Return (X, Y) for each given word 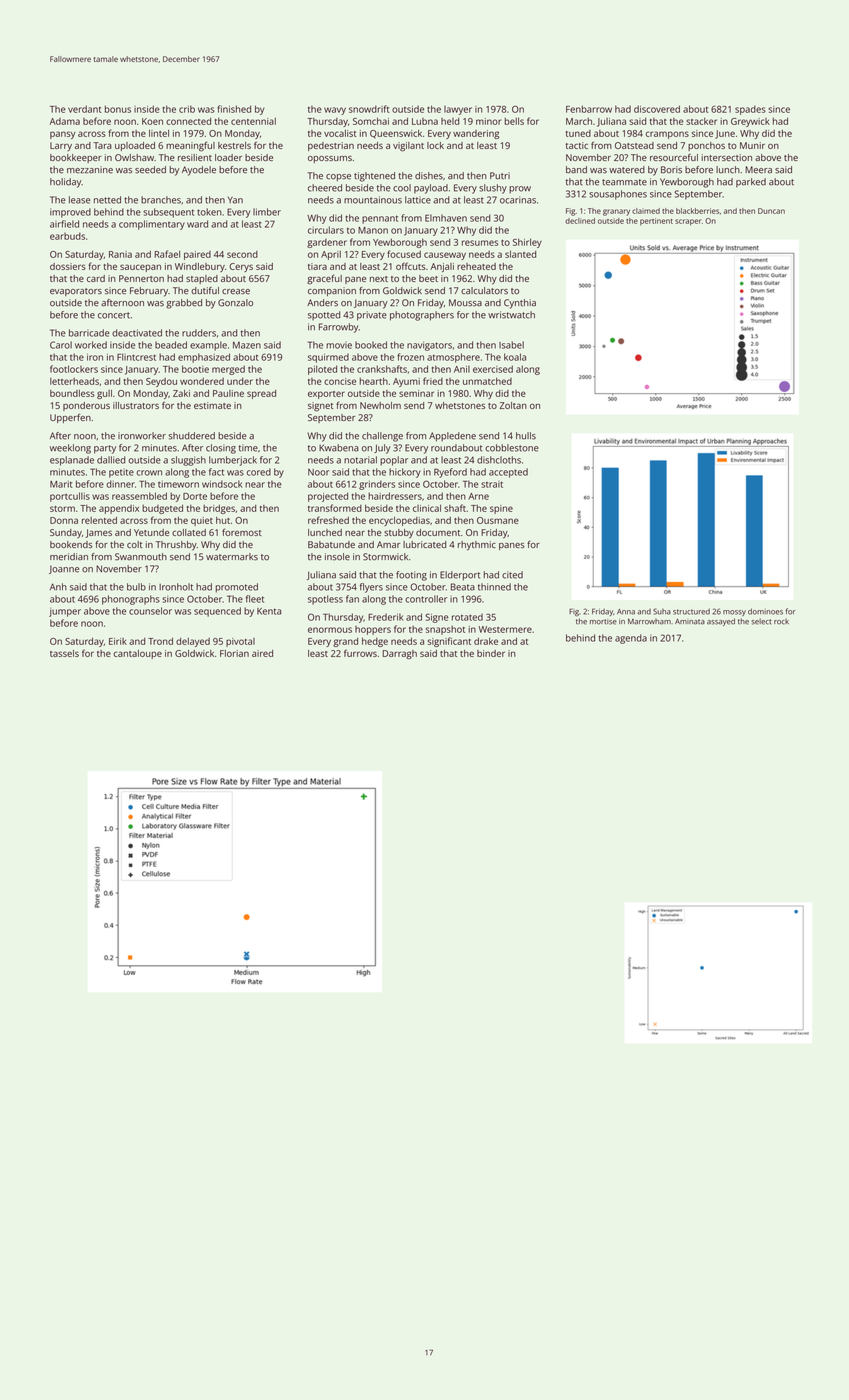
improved (70, 213)
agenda (631, 639)
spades (750, 110)
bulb (136, 587)
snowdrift (369, 109)
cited (512, 575)
